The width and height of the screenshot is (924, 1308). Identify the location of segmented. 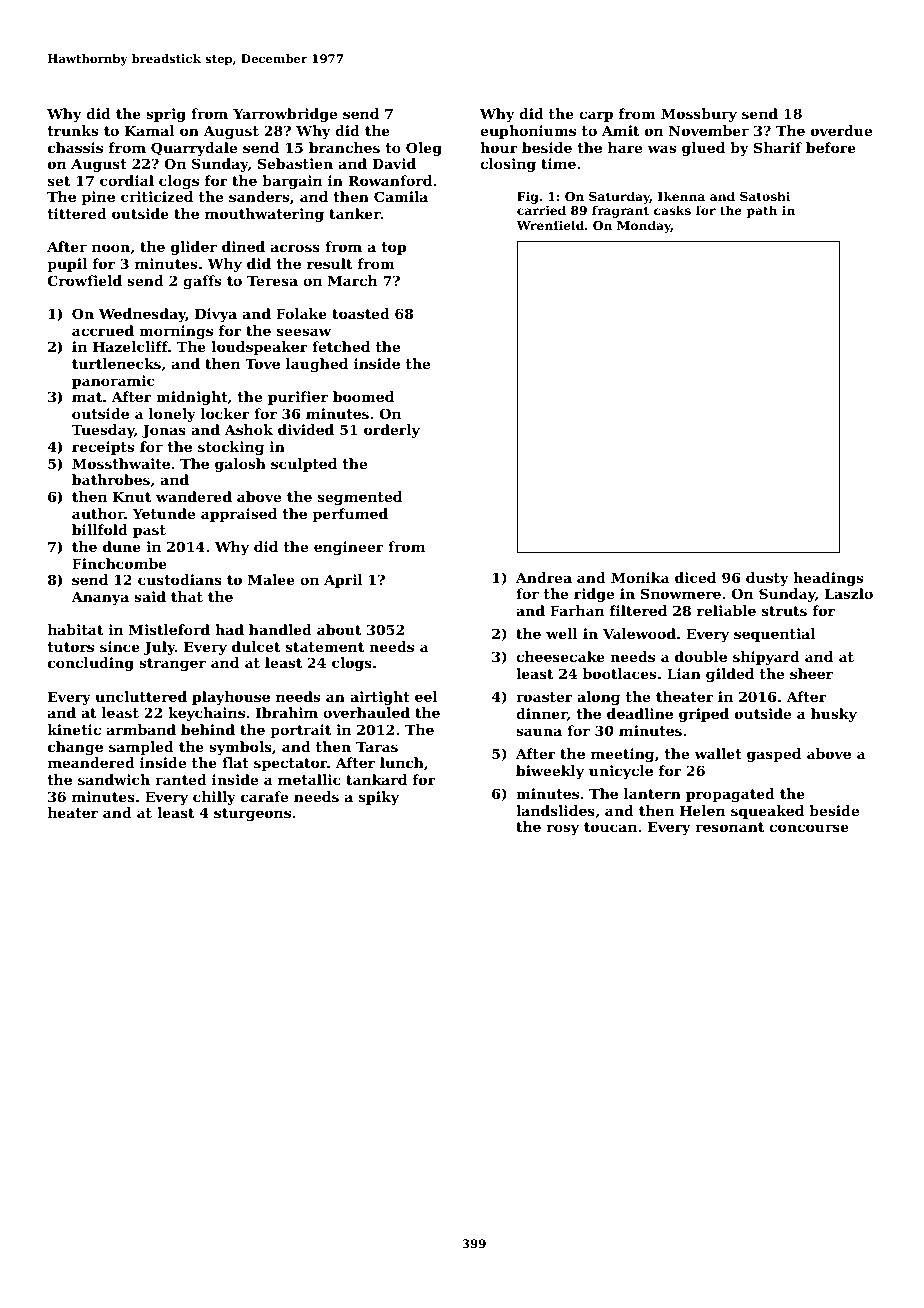
(360, 498).
